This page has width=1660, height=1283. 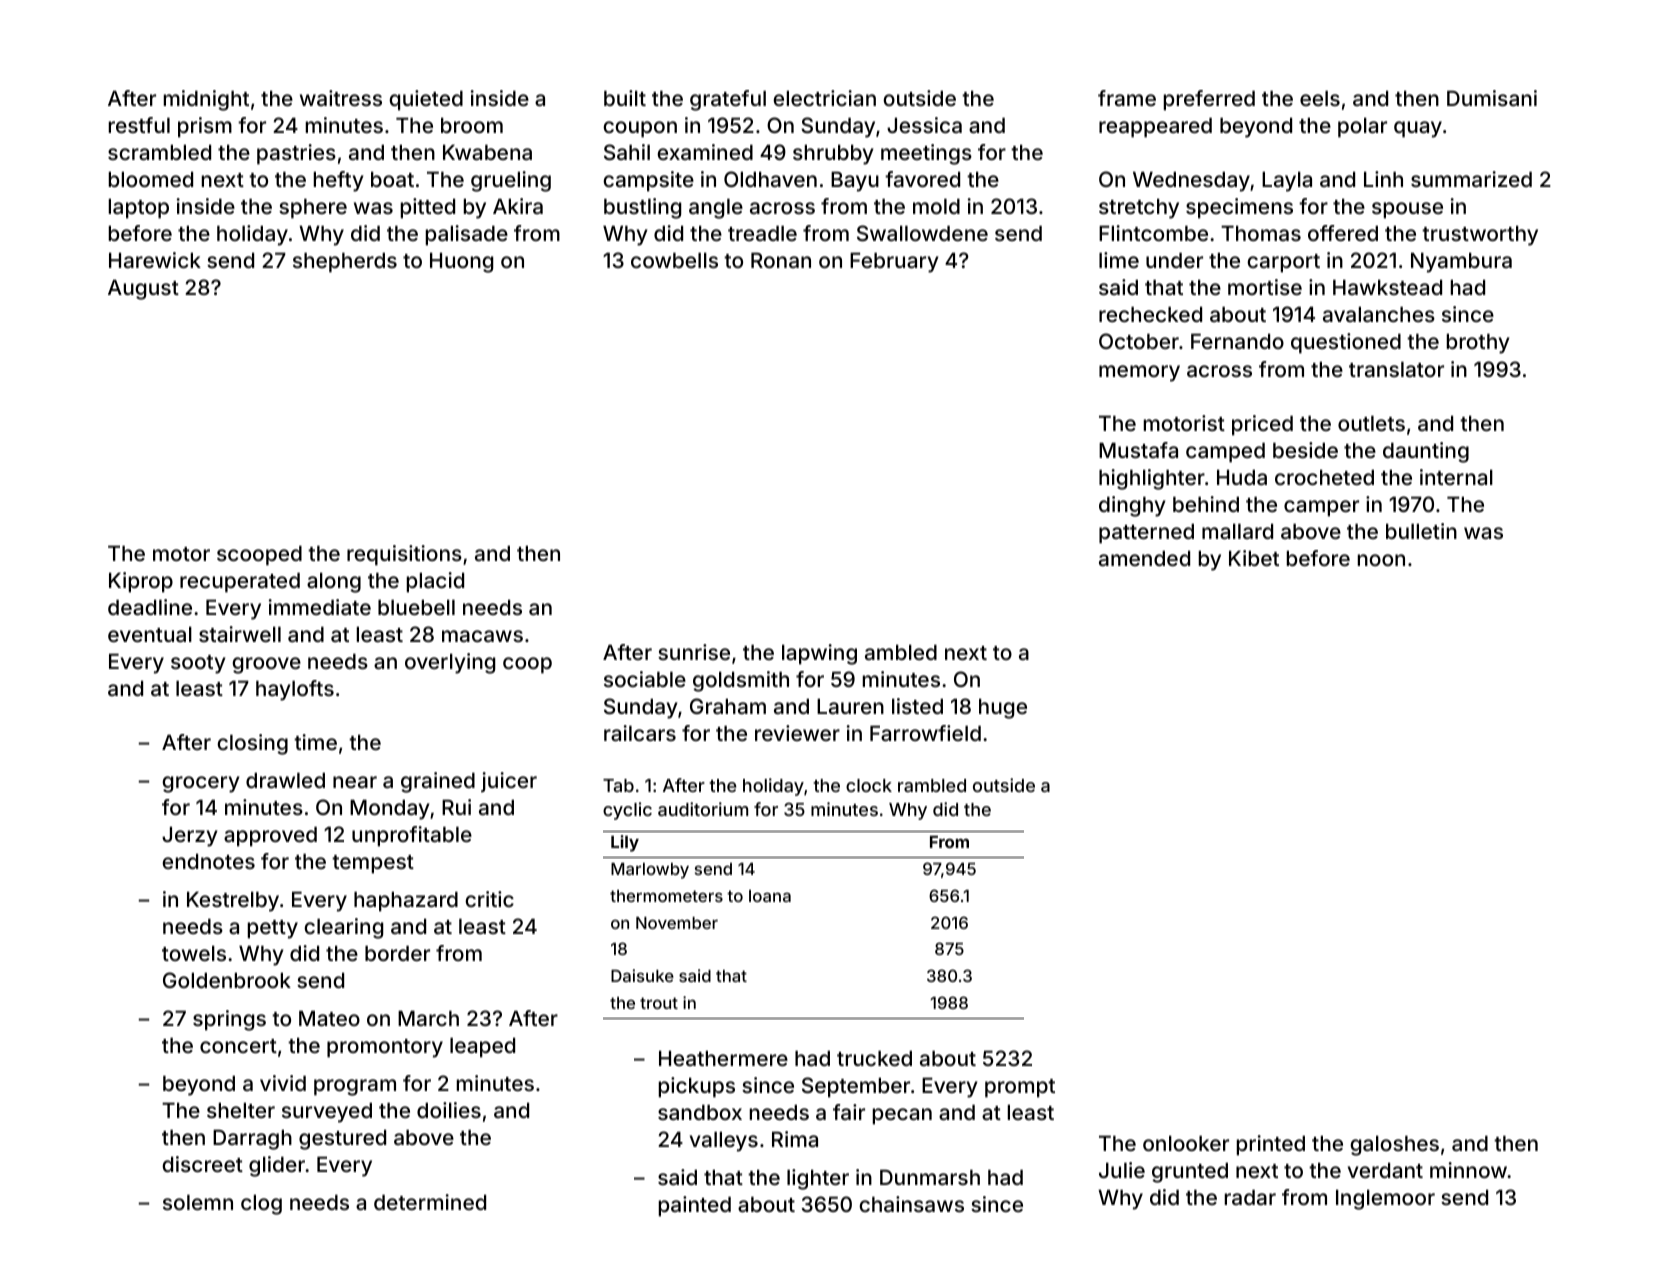 I want to click on trucked, so click(x=874, y=1058).
